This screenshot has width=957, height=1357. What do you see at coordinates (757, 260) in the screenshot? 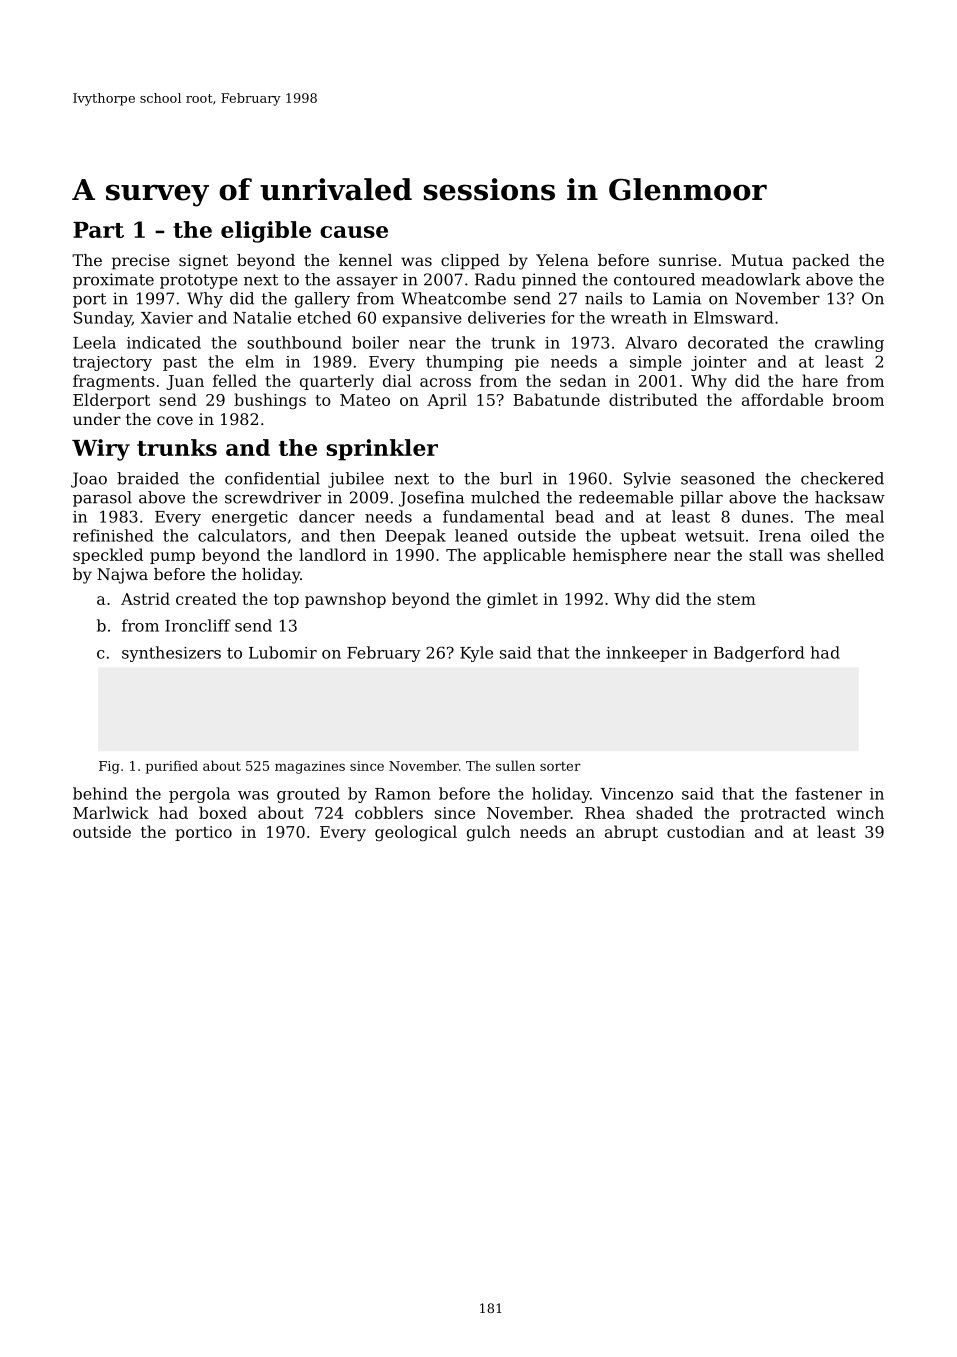
I see `Mutua` at bounding box center [757, 260].
